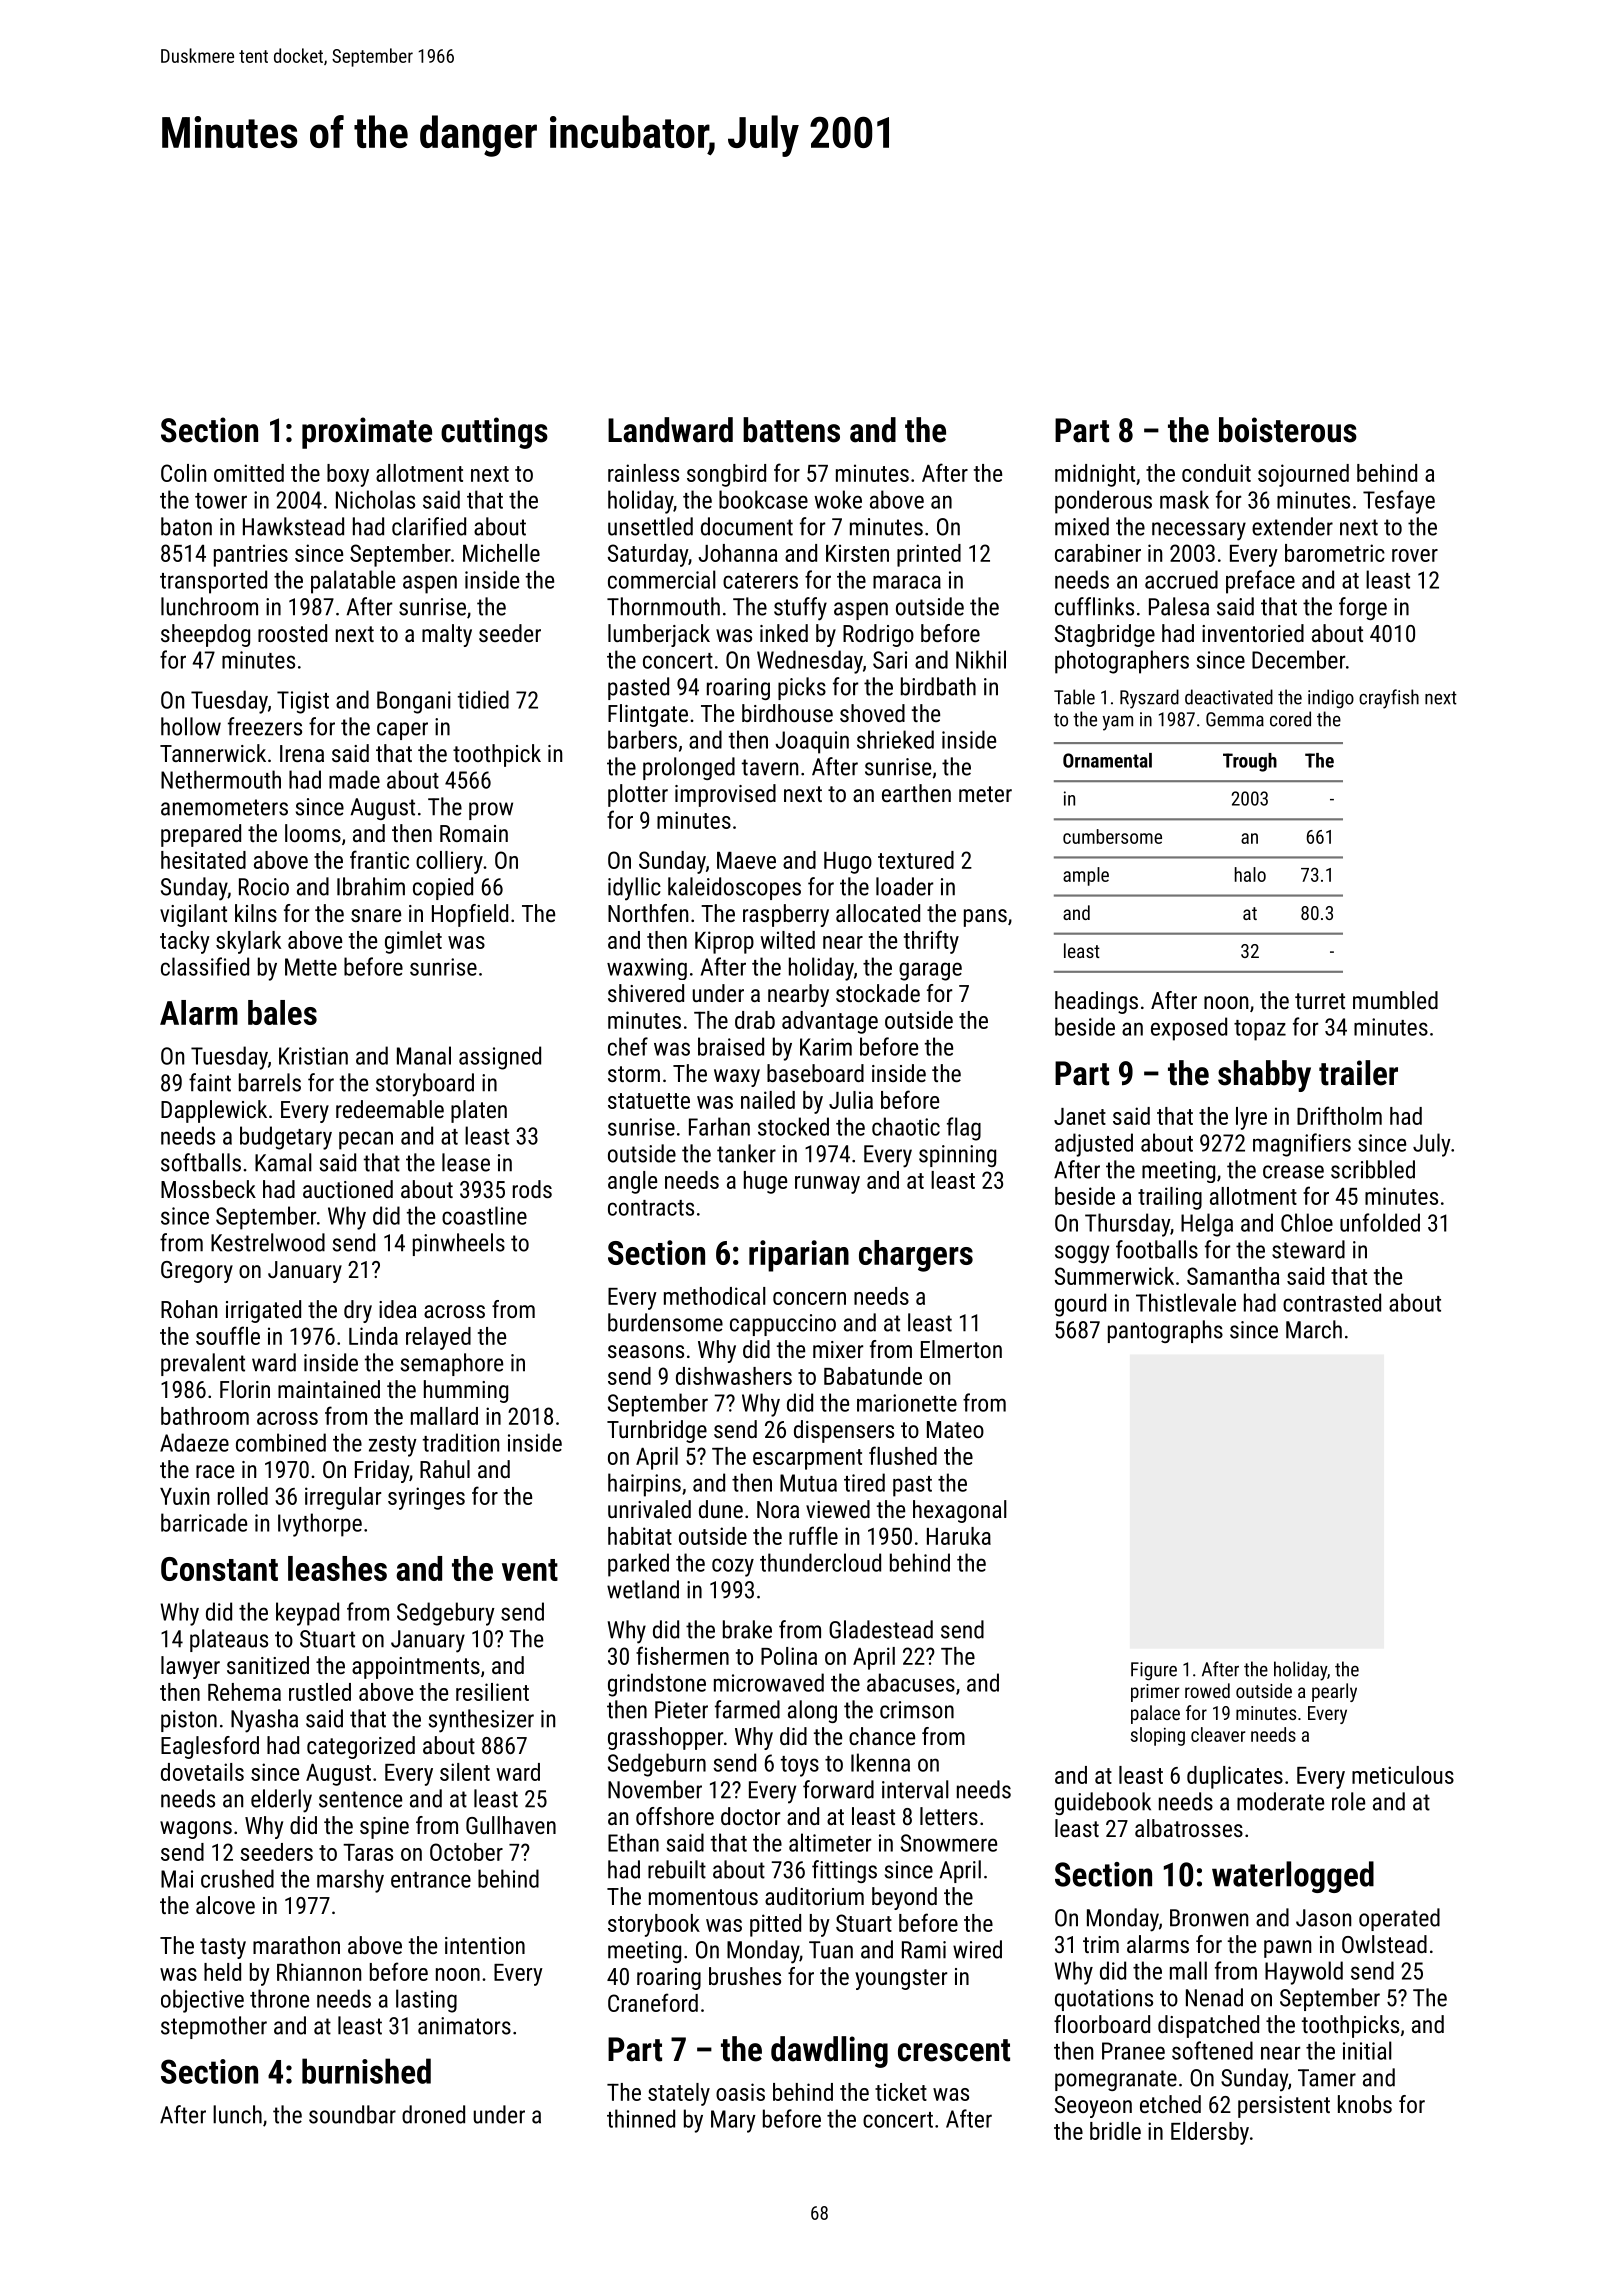 This document has width=1620, height=2292. What do you see at coordinates (769, 1682) in the document?
I see `microwaved` at bounding box center [769, 1682].
